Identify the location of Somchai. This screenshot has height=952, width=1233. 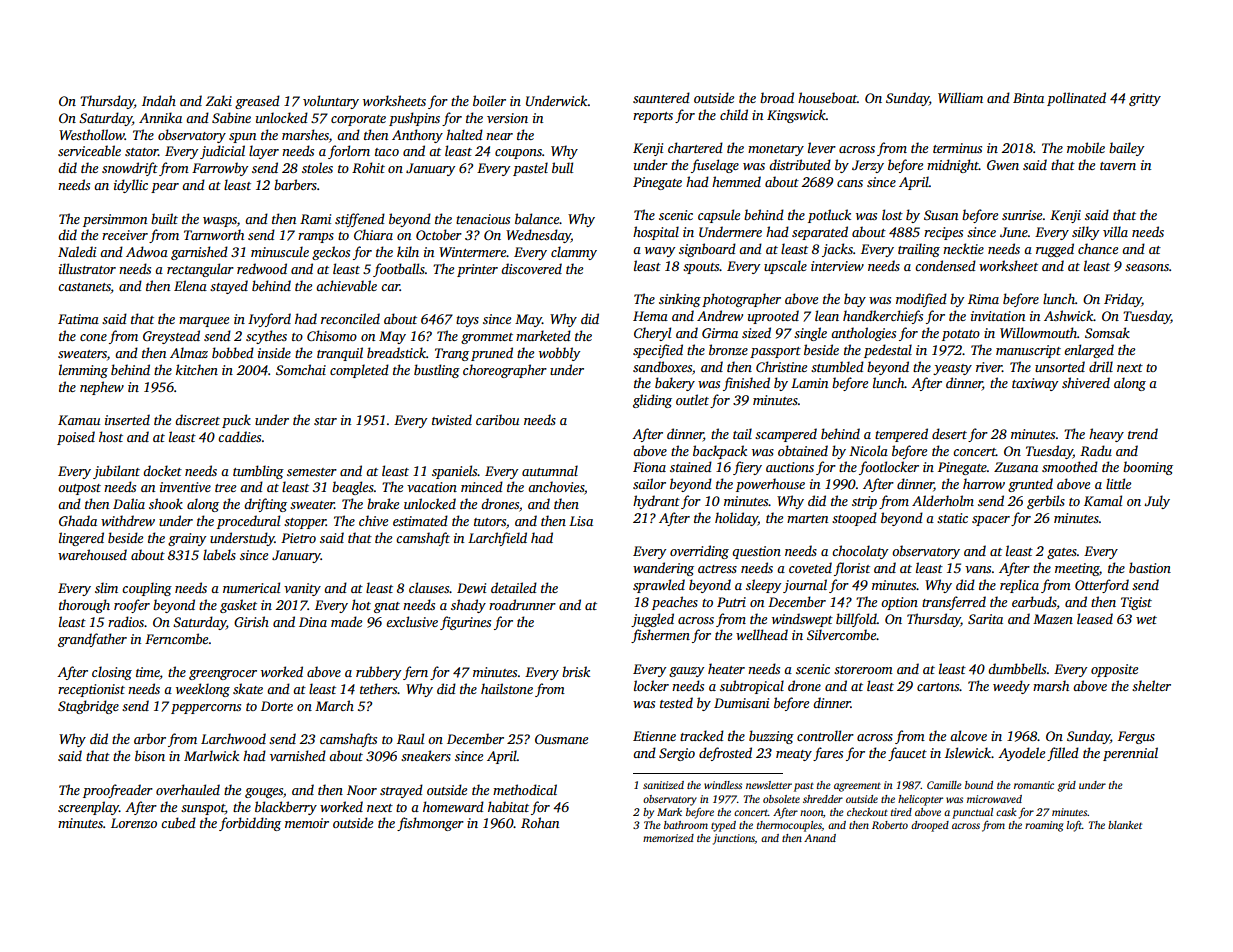
(301, 369).
